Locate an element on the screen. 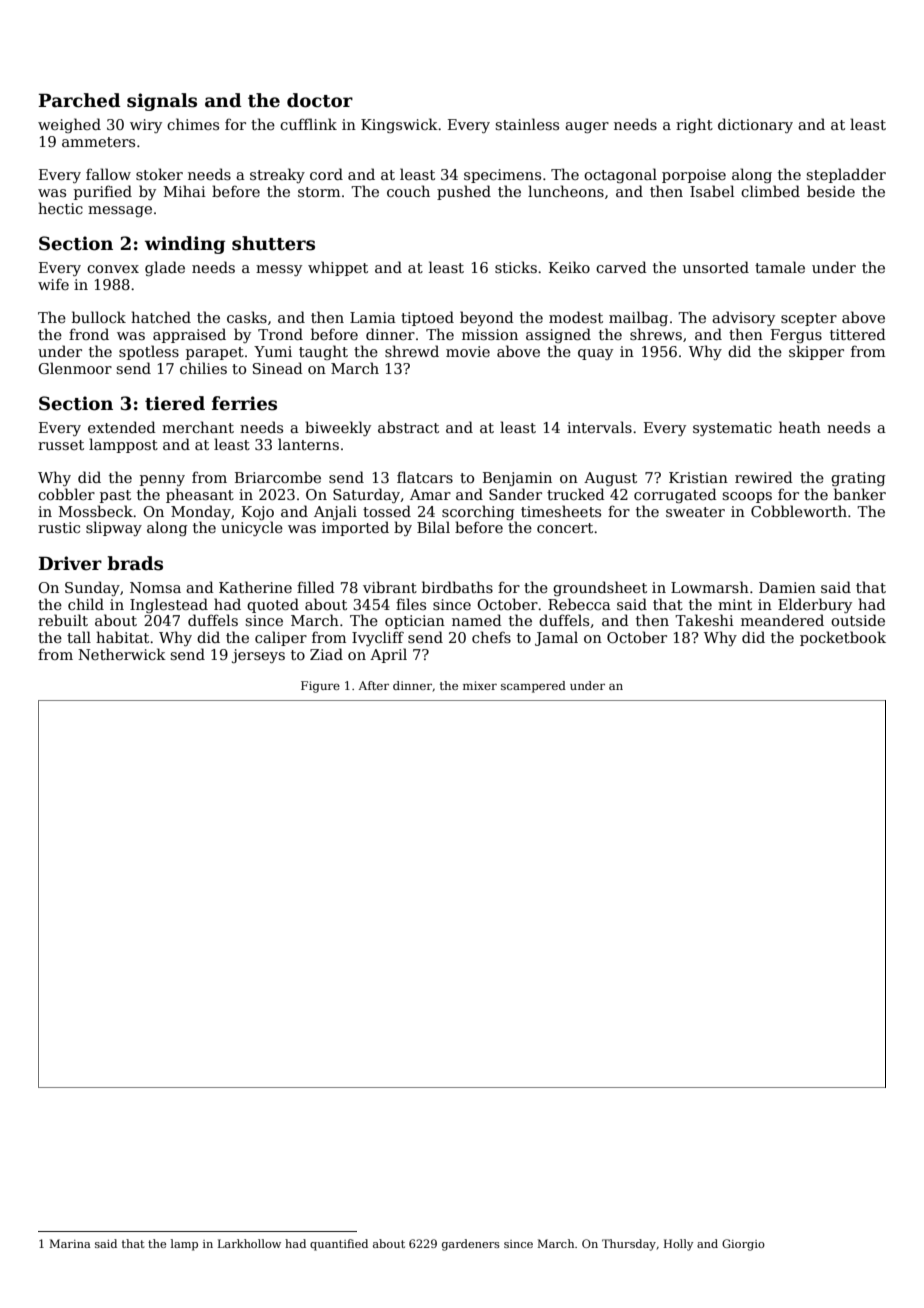  chimes is located at coordinates (193, 124).
